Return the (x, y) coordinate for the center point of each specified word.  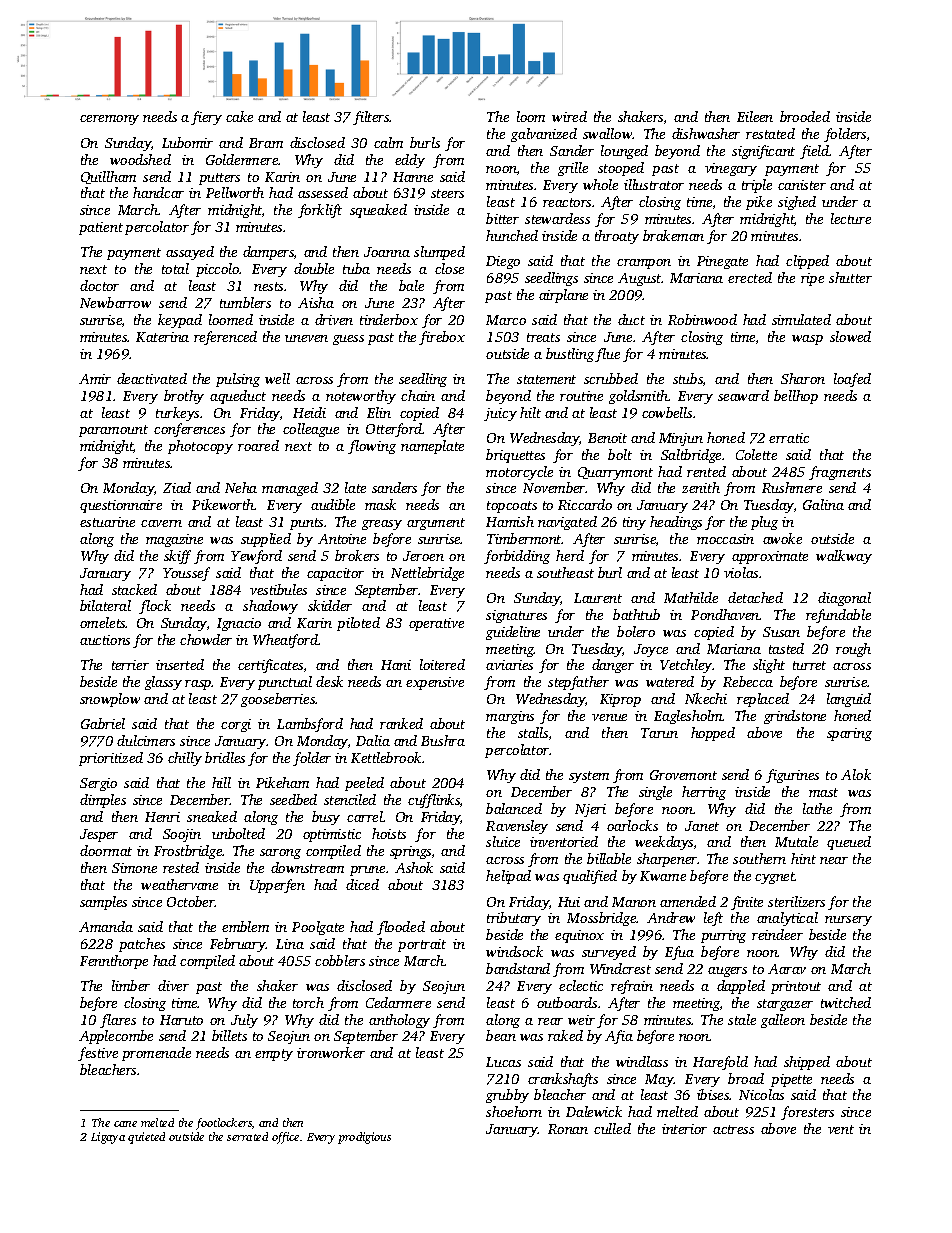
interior (684, 1129)
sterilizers (796, 901)
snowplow (110, 700)
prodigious (364, 1138)
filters (371, 118)
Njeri (590, 810)
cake (239, 116)
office (285, 1138)
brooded (805, 116)
